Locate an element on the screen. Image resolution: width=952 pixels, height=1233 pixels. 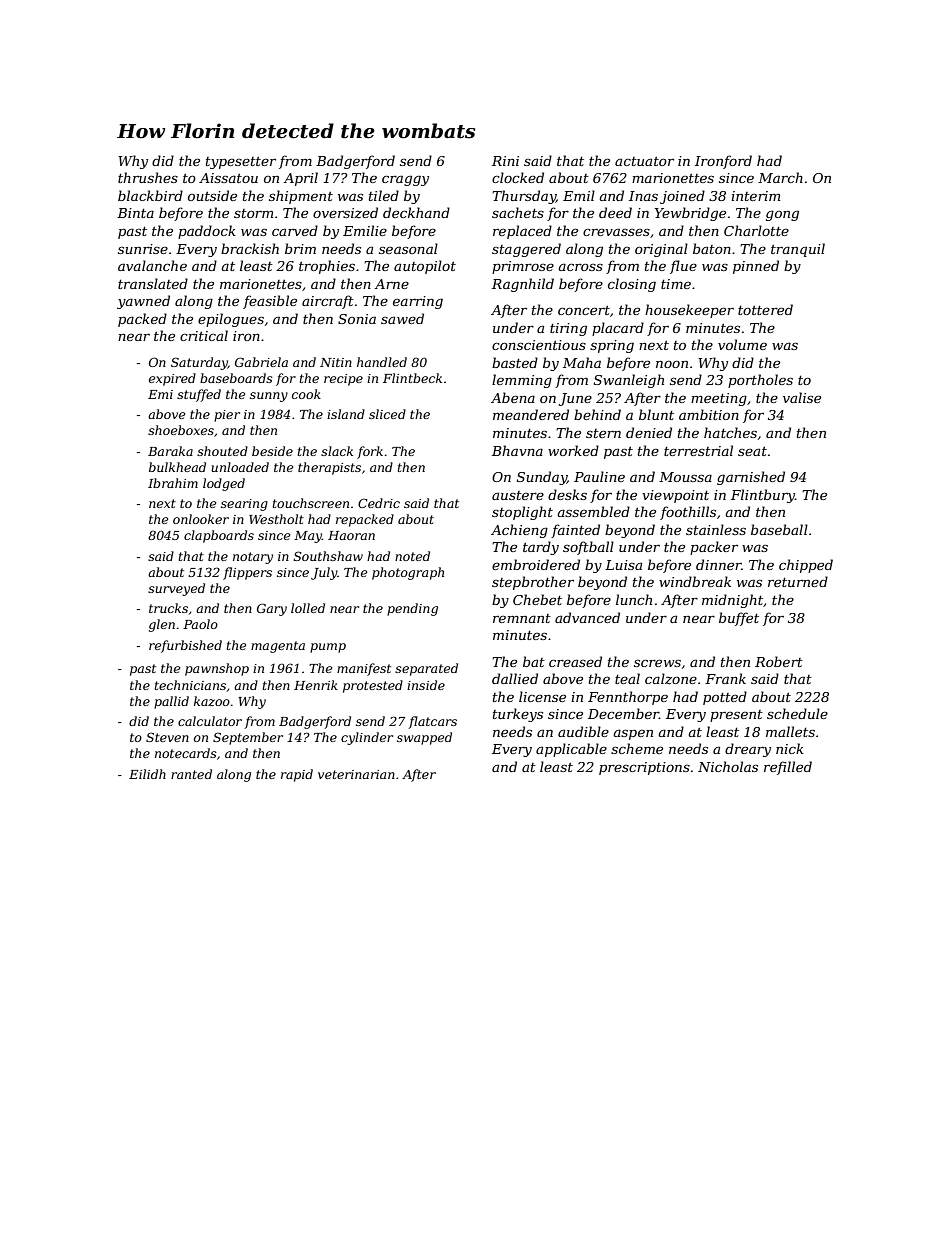
Cedric is located at coordinates (379, 503).
